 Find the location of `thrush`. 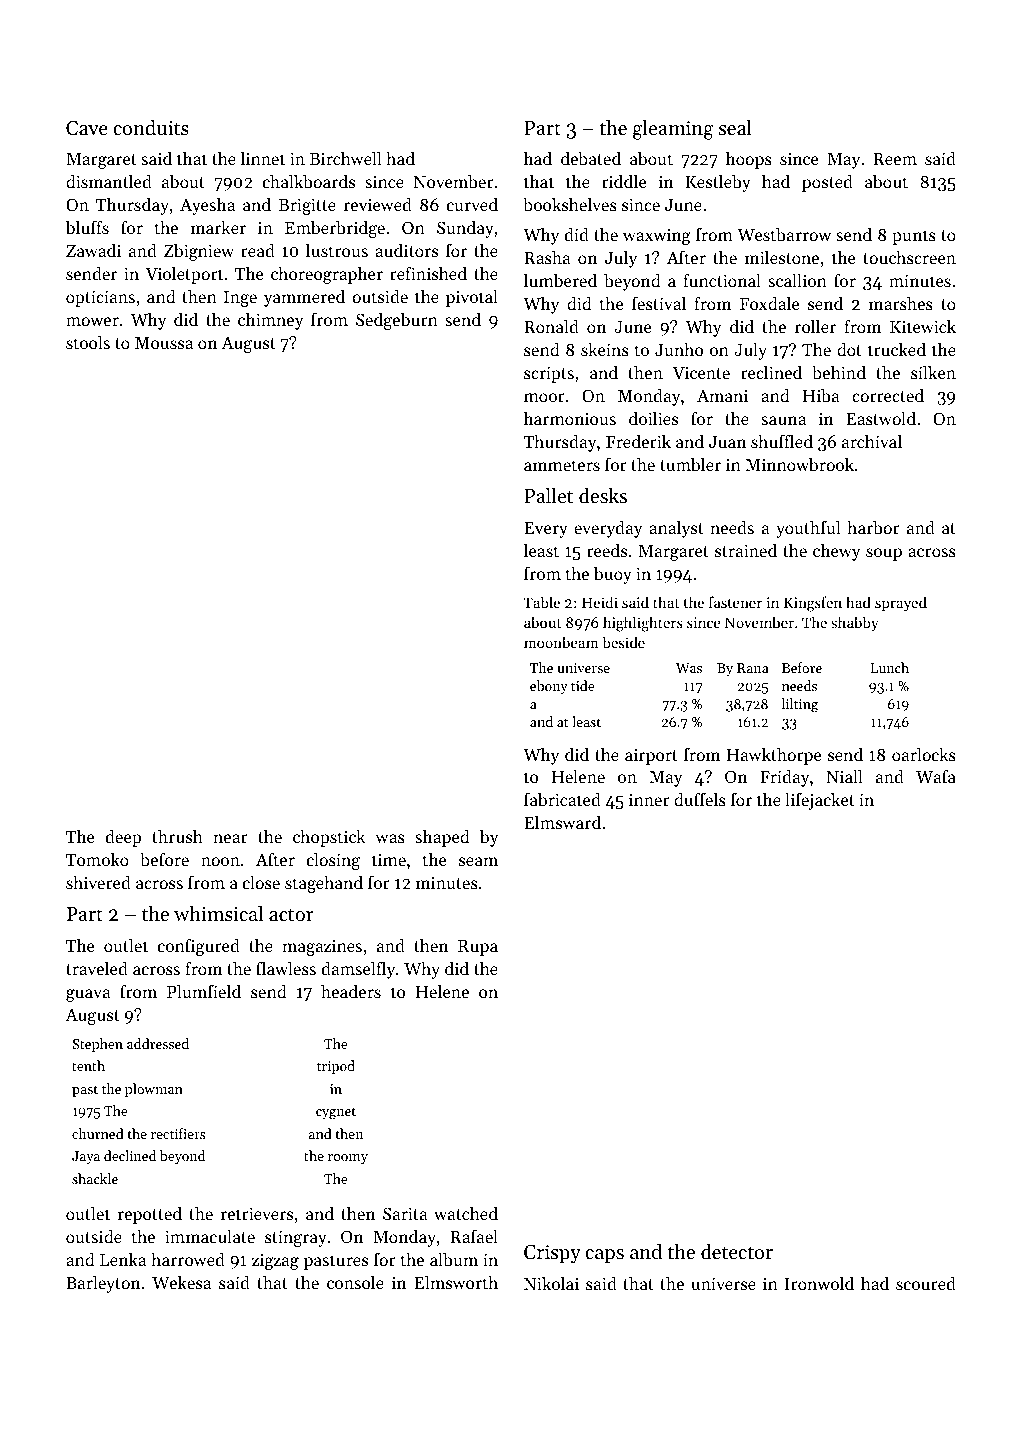

thrush is located at coordinates (177, 836).
